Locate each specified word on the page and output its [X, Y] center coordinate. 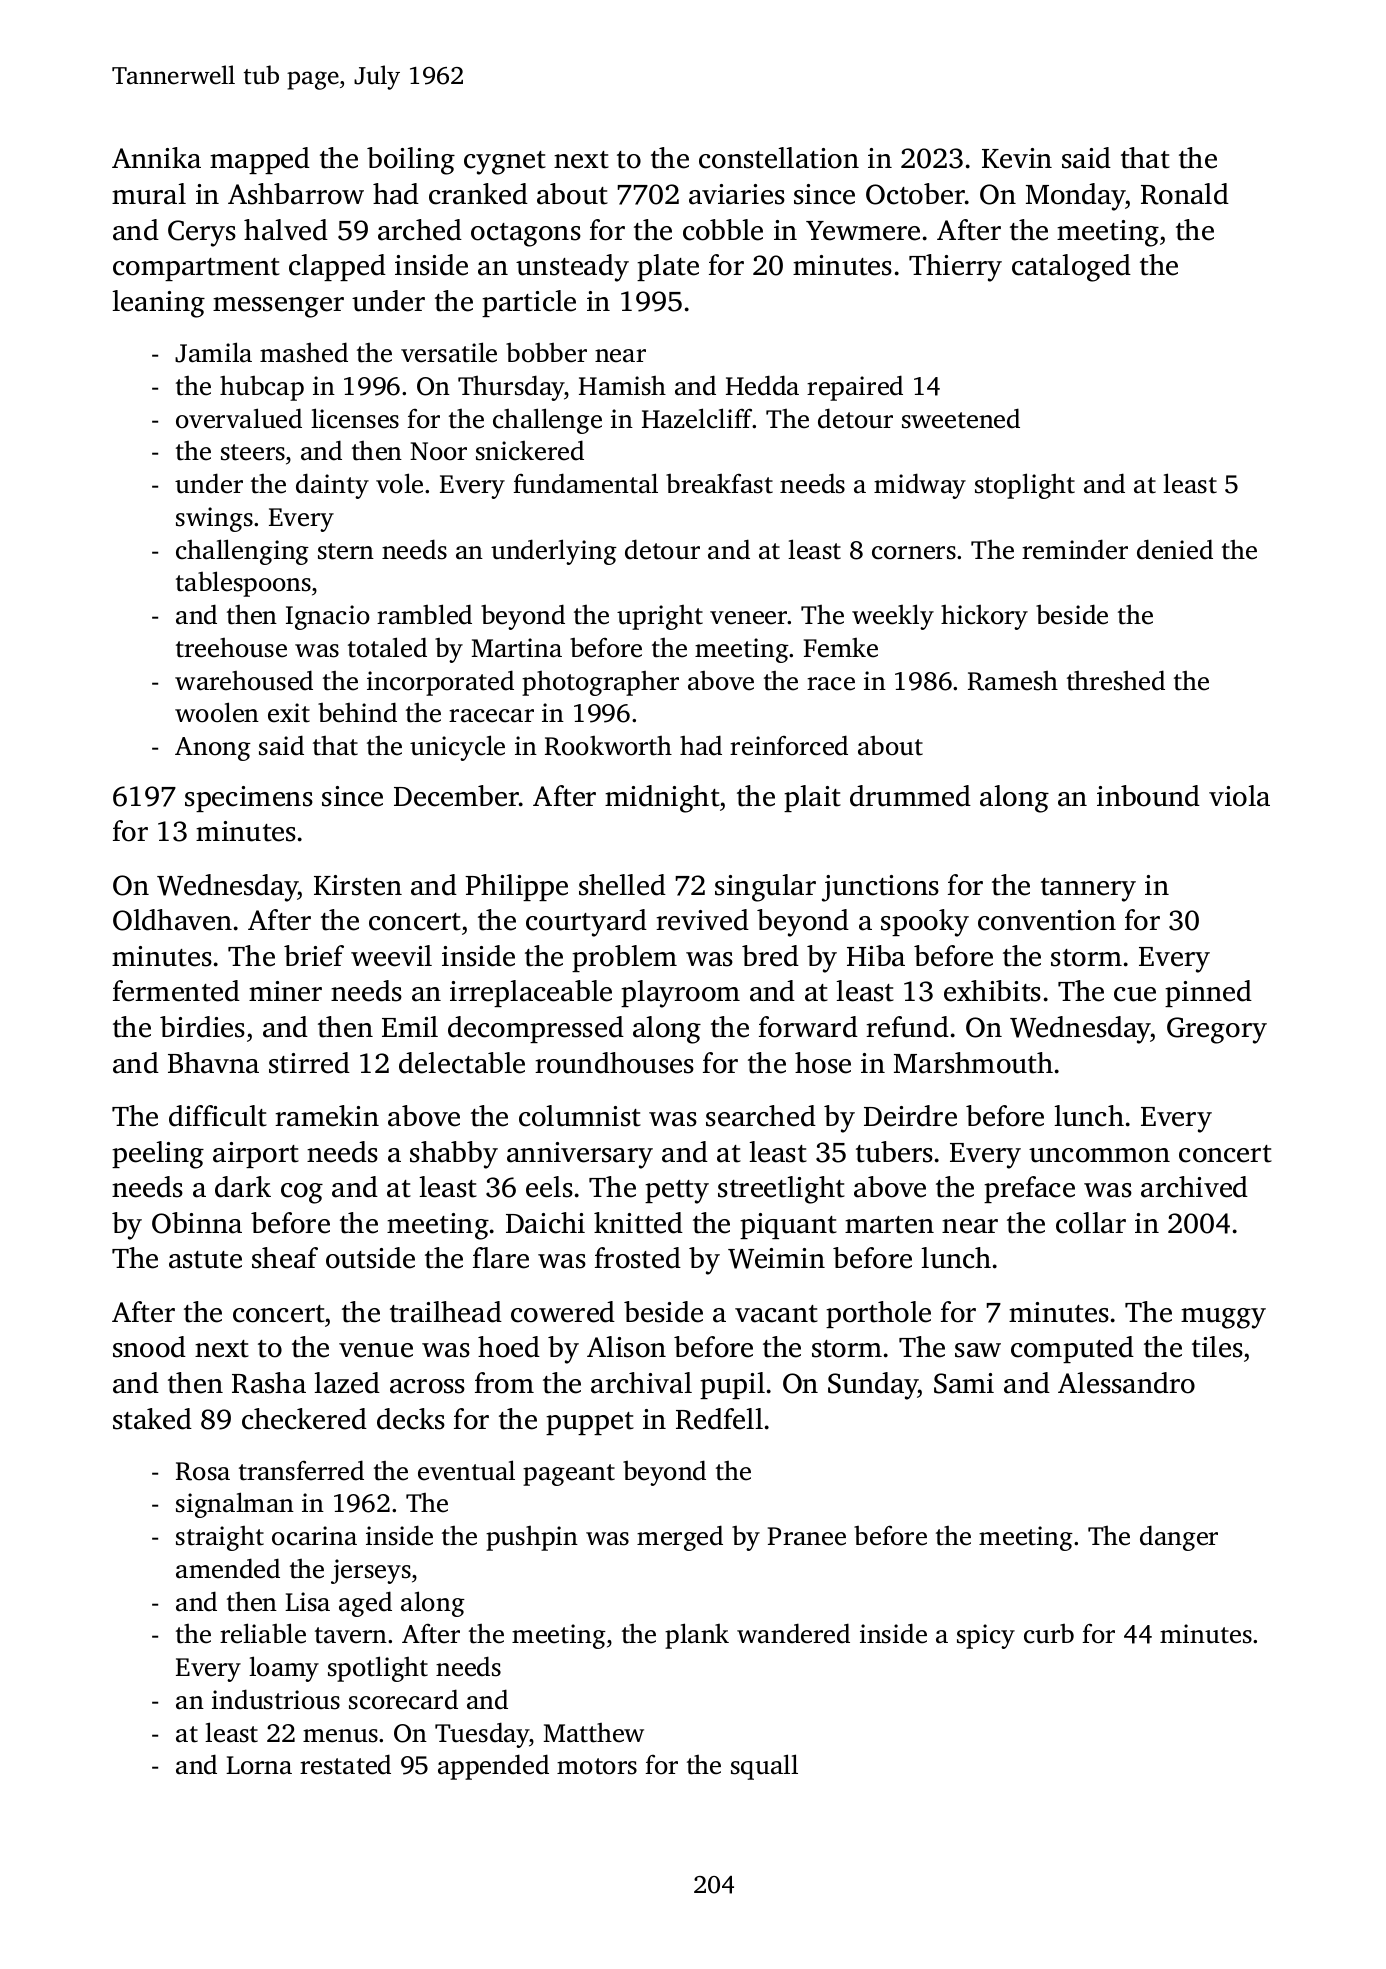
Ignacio [328, 617]
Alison [626, 1347]
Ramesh [1013, 681]
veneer [749, 618]
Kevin [1017, 158]
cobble [723, 230]
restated [345, 1764]
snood [149, 1347]
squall [764, 1767]
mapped [260, 160]
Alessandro [1126, 1383]
